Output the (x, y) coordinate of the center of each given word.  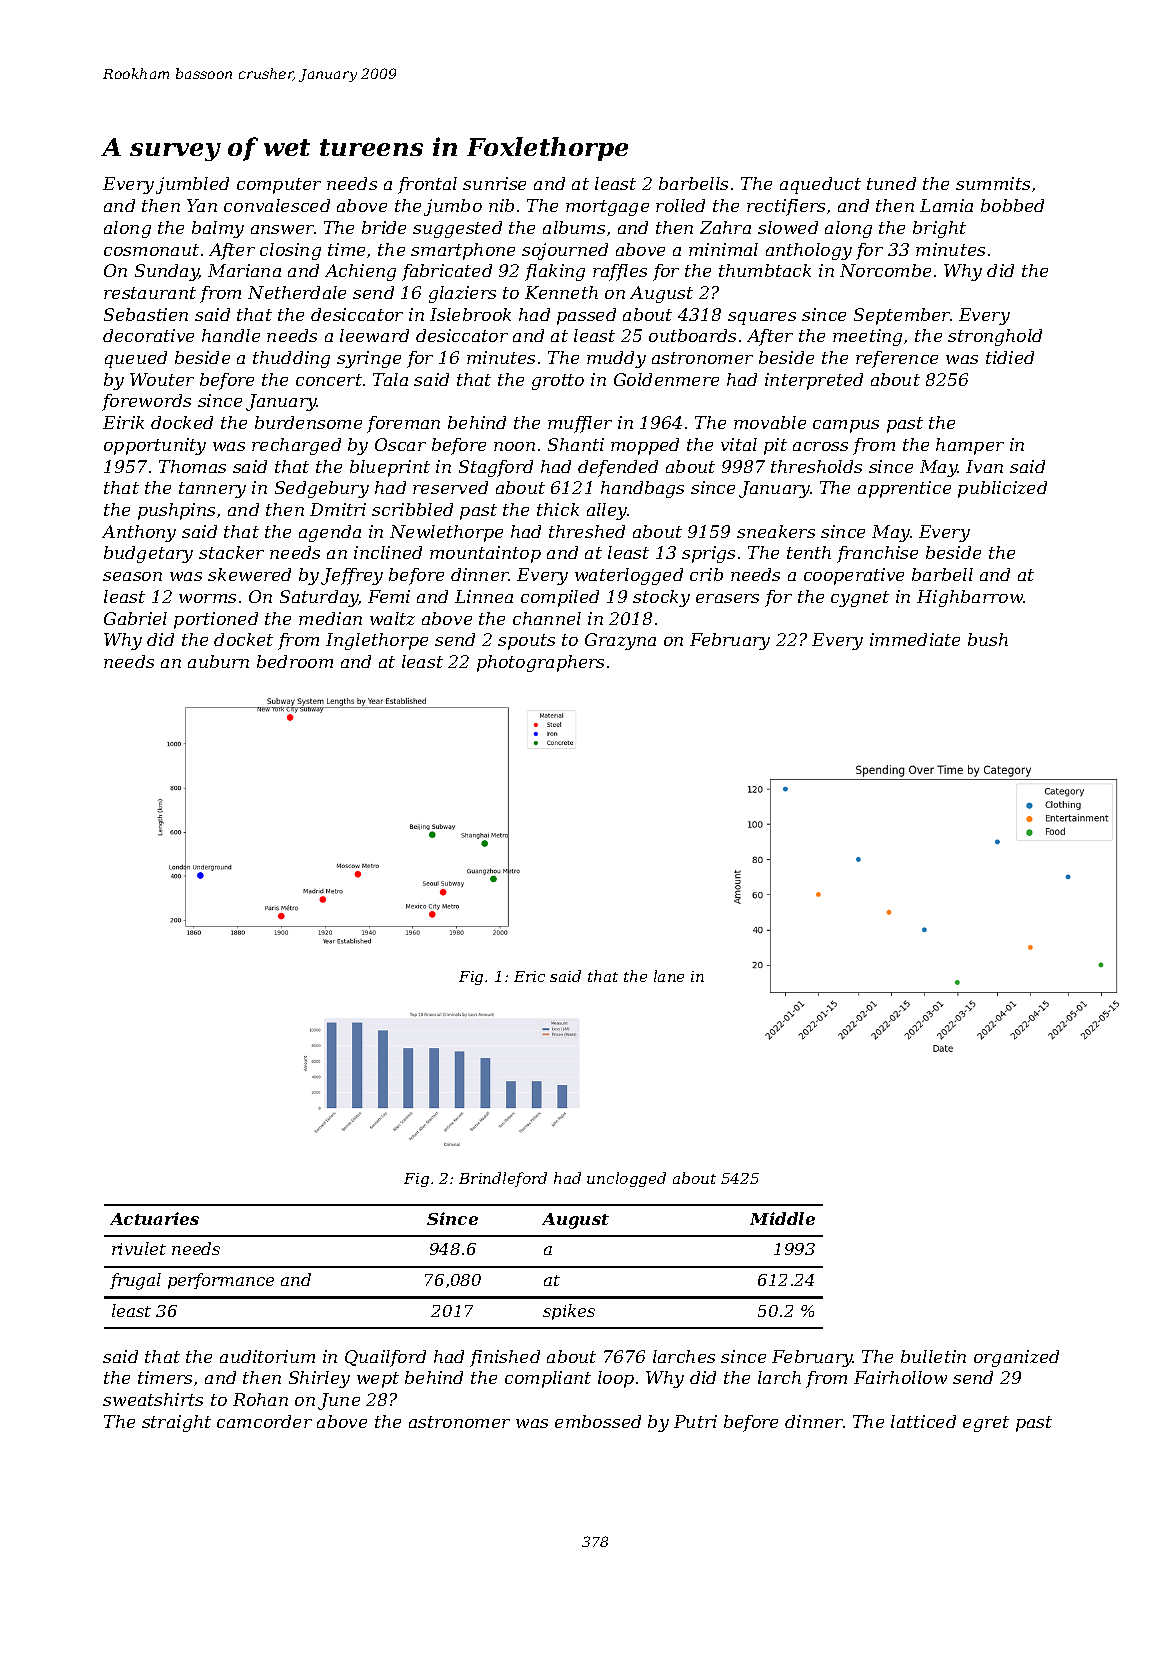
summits (993, 183)
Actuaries (154, 1218)
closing (290, 251)
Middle (782, 1218)
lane (669, 976)
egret (986, 1424)
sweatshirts (153, 1399)
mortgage (607, 208)
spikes (569, 1312)
